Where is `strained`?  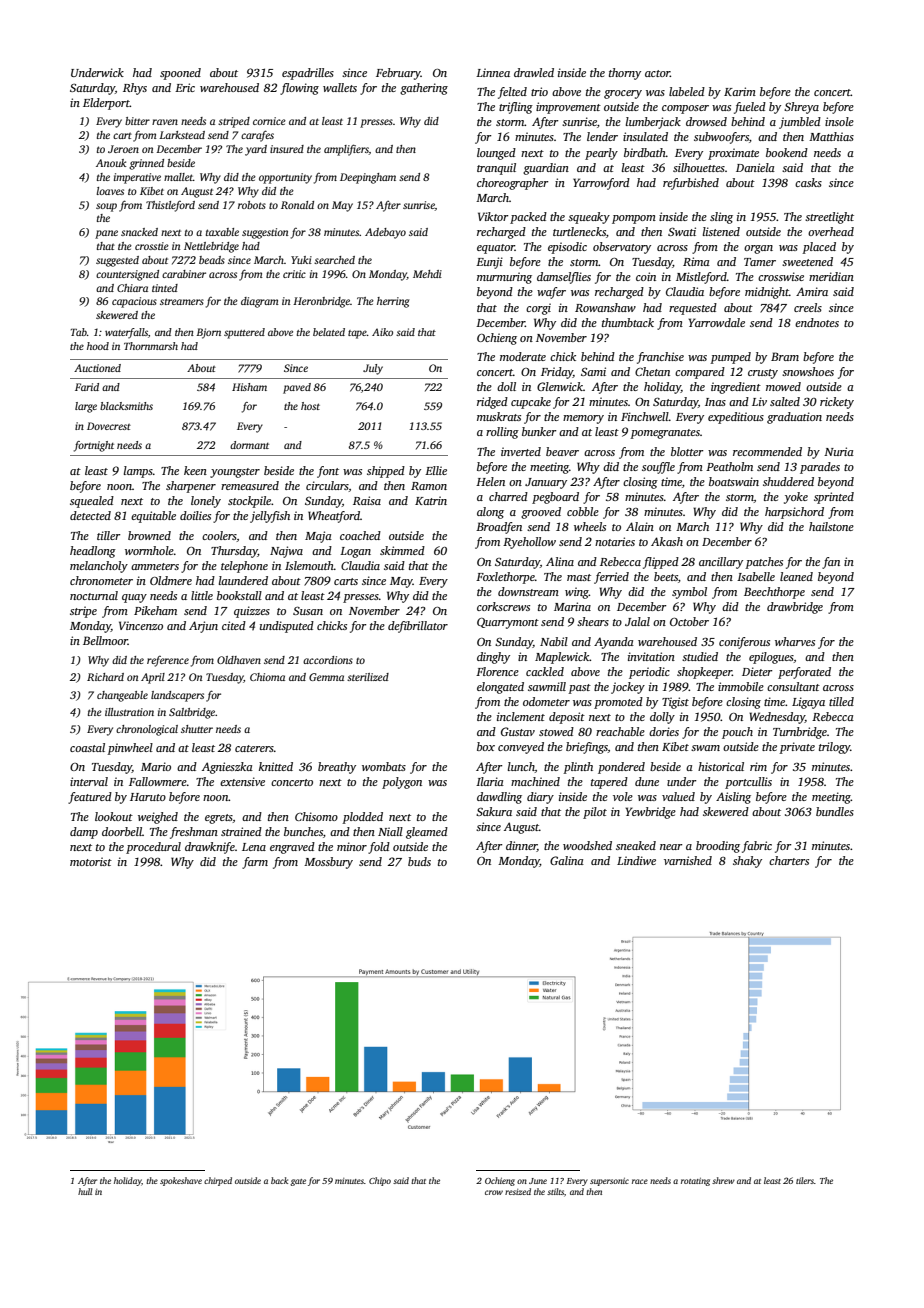
strained is located at coordinates (241, 831).
